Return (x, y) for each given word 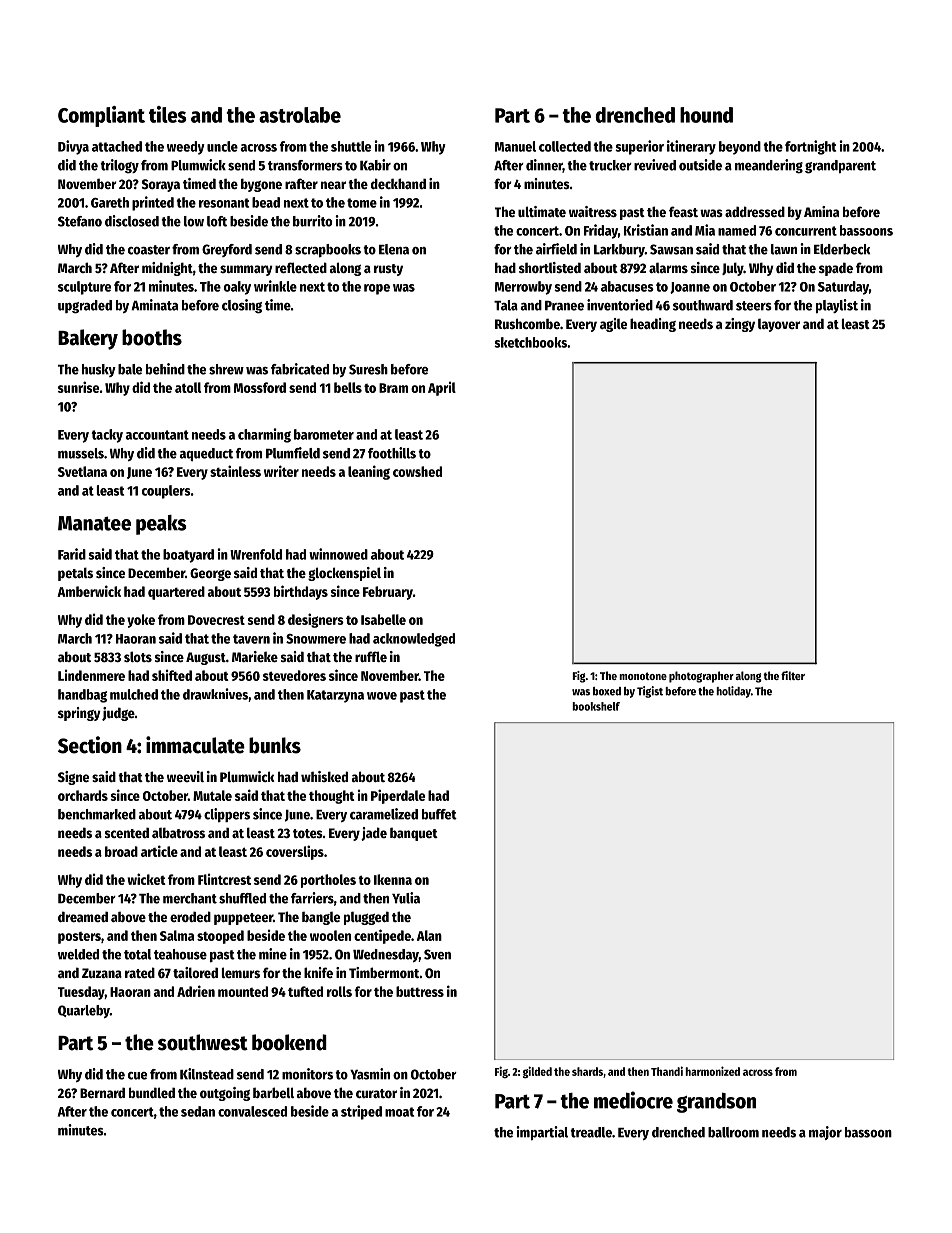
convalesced (252, 1111)
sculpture (84, 288)
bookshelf (596, 706)
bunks (275, 745)
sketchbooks (530, 342)
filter (793, 675)
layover (779, 325)
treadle (591, 1132)
